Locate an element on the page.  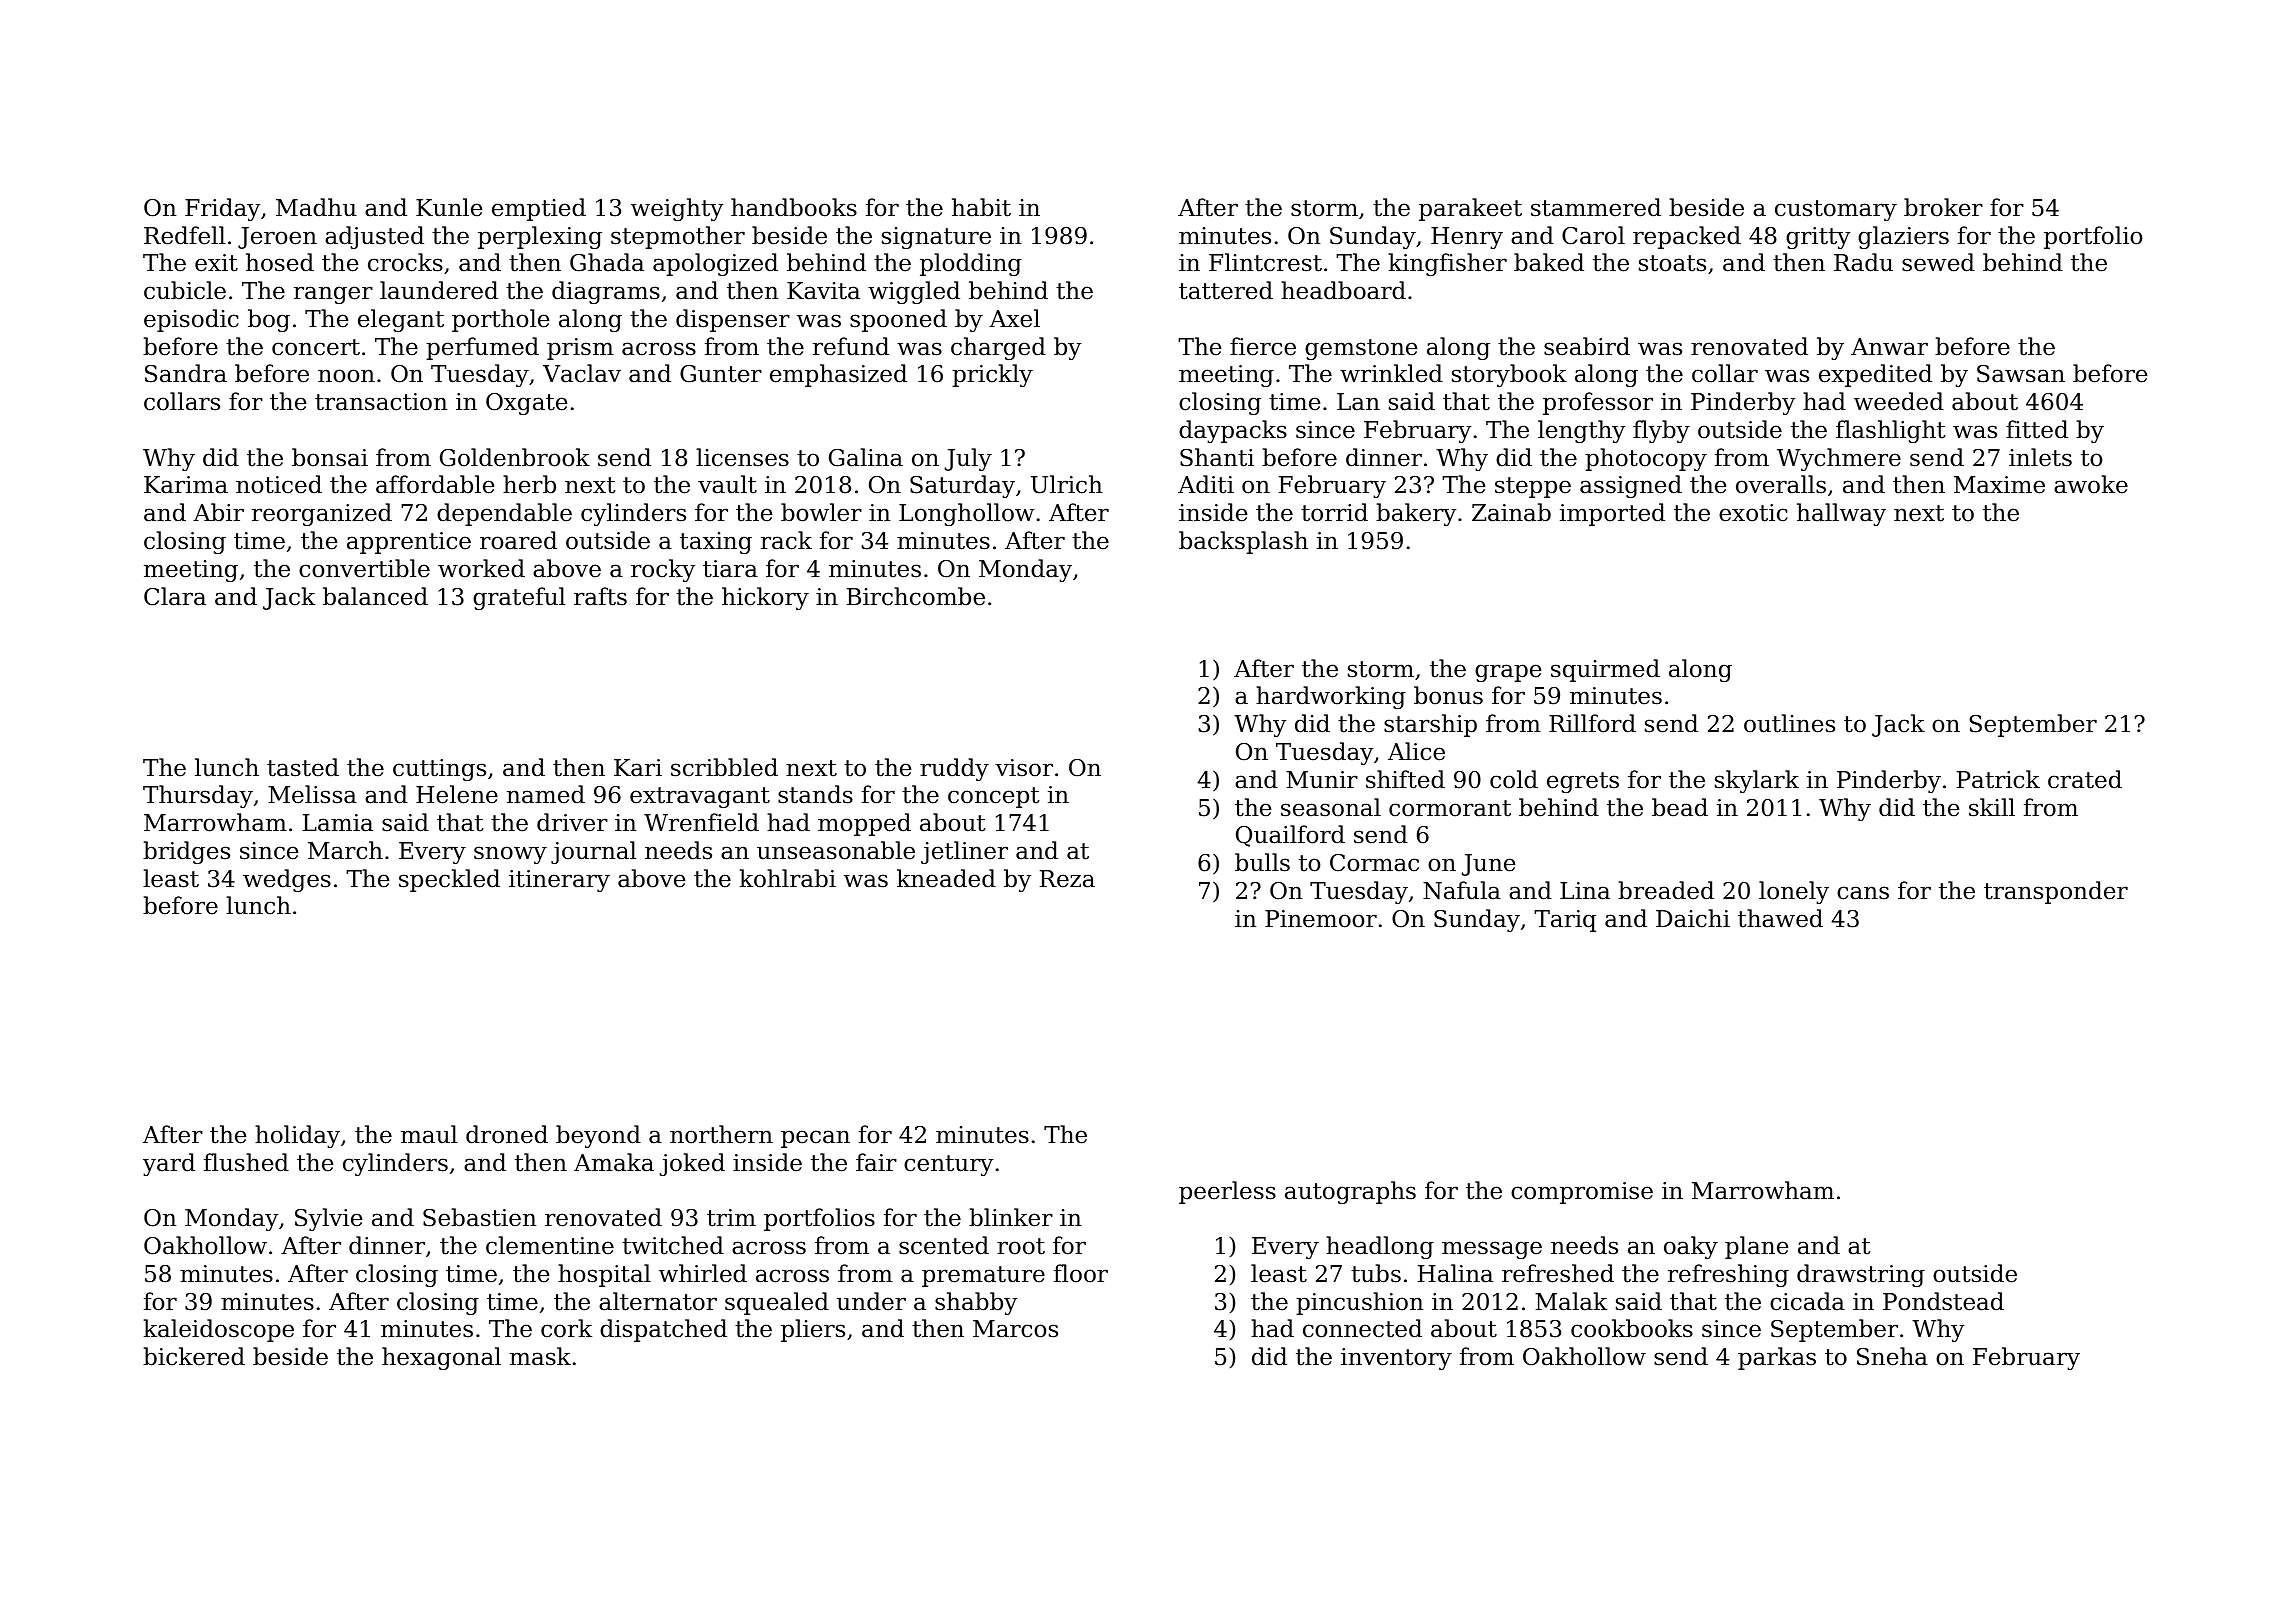
noticed is located at coordinates (279, 484).
